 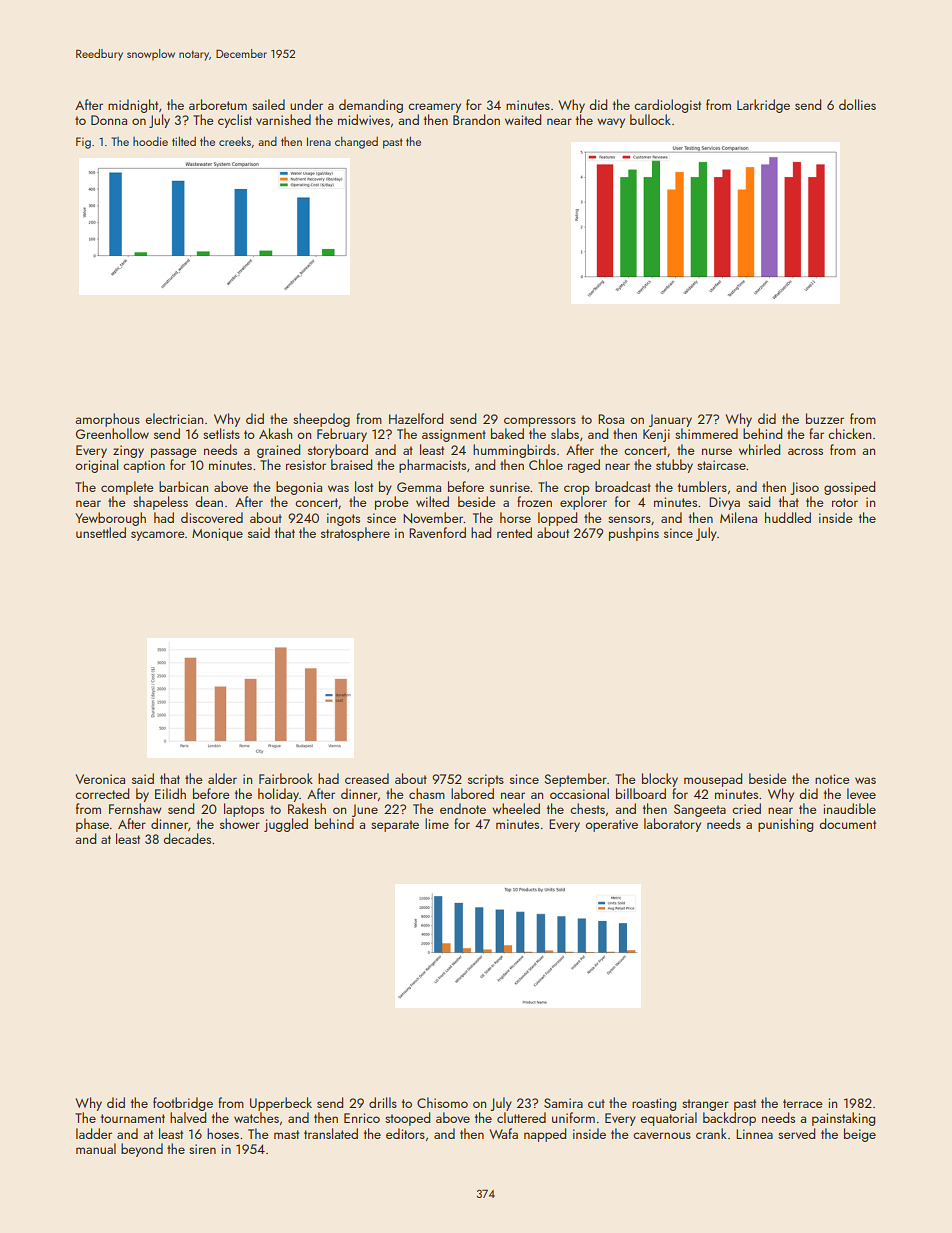 I want to click on cardiologist, so click(x=667, y=106).
